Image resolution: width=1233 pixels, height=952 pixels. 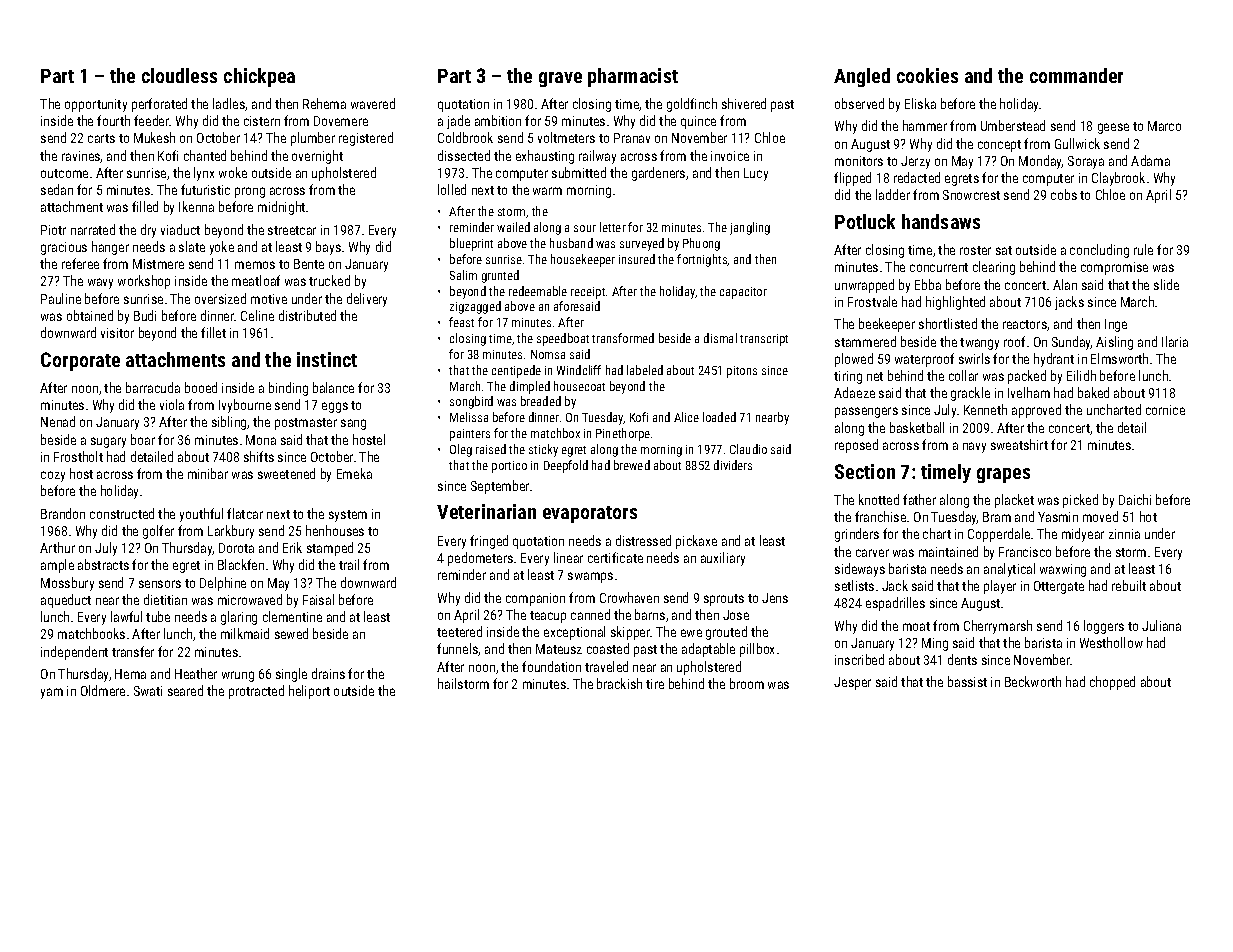 I want to click on flatcar, so click(x=245, y=513).
